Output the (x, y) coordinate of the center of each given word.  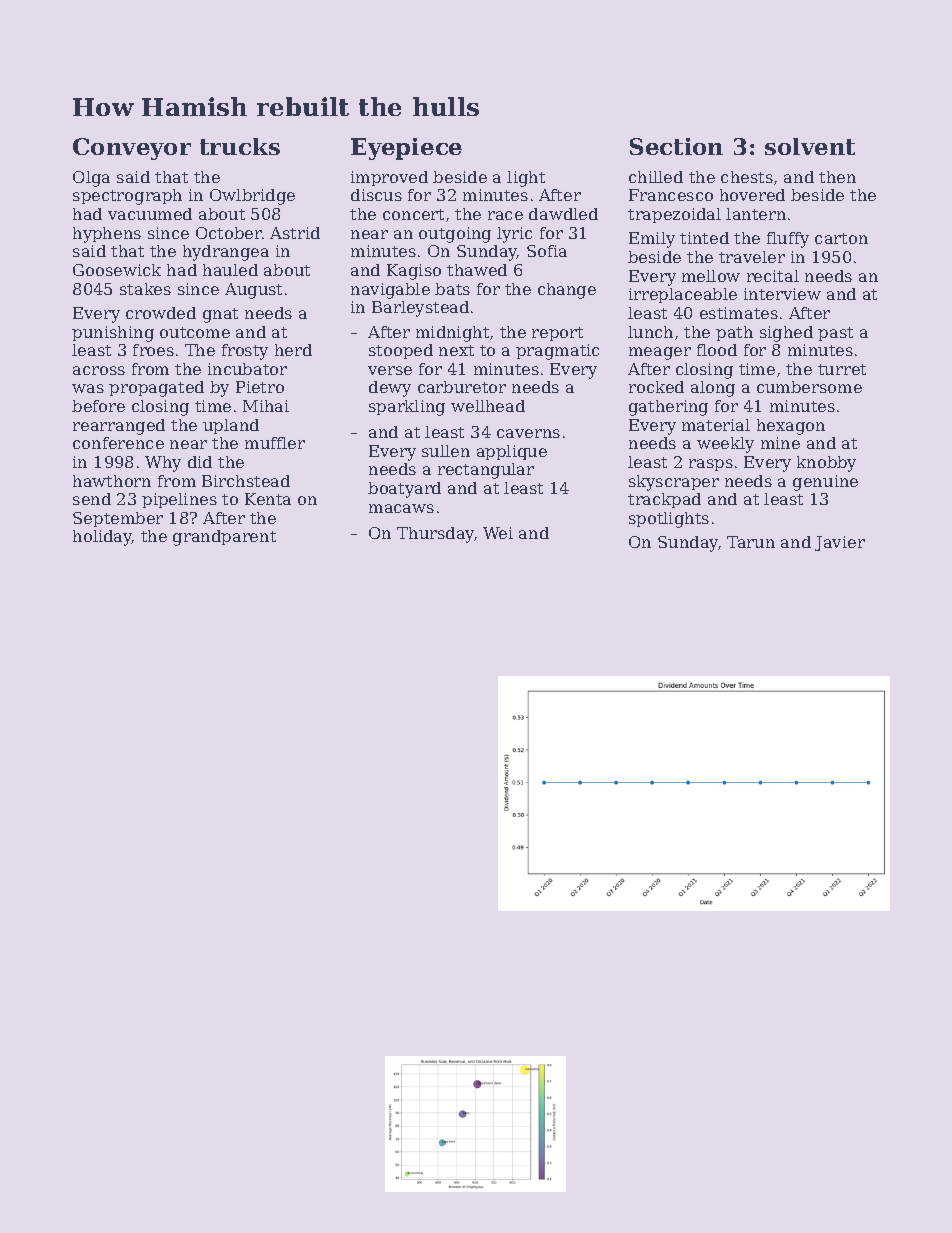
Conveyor (132, 149)
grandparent (224, 538)
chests (747, 177)
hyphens (107, 235)
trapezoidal (674, 215)
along (713, 389)
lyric (514, 235)
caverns (528, 433)
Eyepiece (406, 149)
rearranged (119, 427)
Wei (498, 533)
